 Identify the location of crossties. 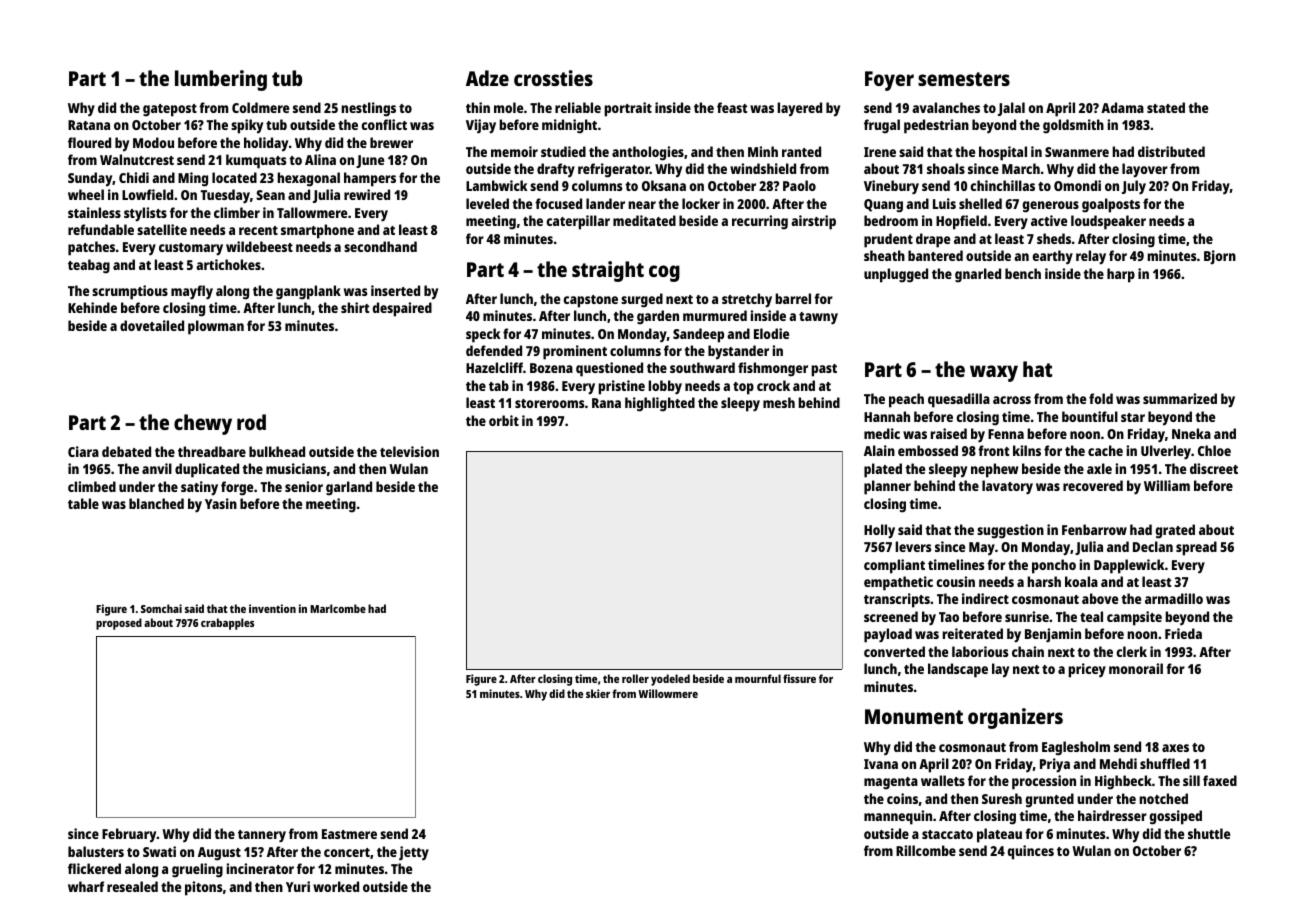
(553, 78).
